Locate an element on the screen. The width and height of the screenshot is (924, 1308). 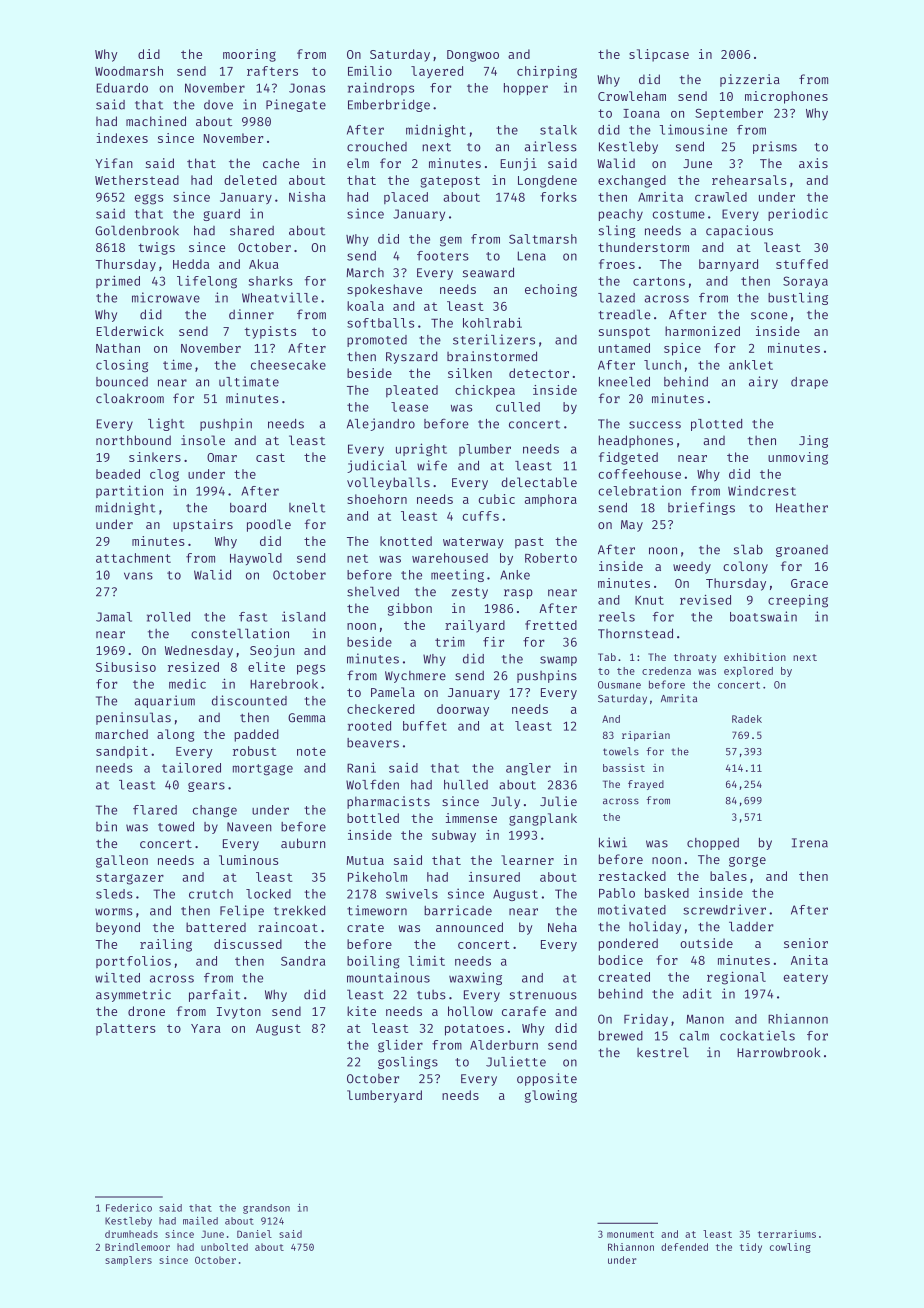
microphones is located at coordinates (786, 97).
